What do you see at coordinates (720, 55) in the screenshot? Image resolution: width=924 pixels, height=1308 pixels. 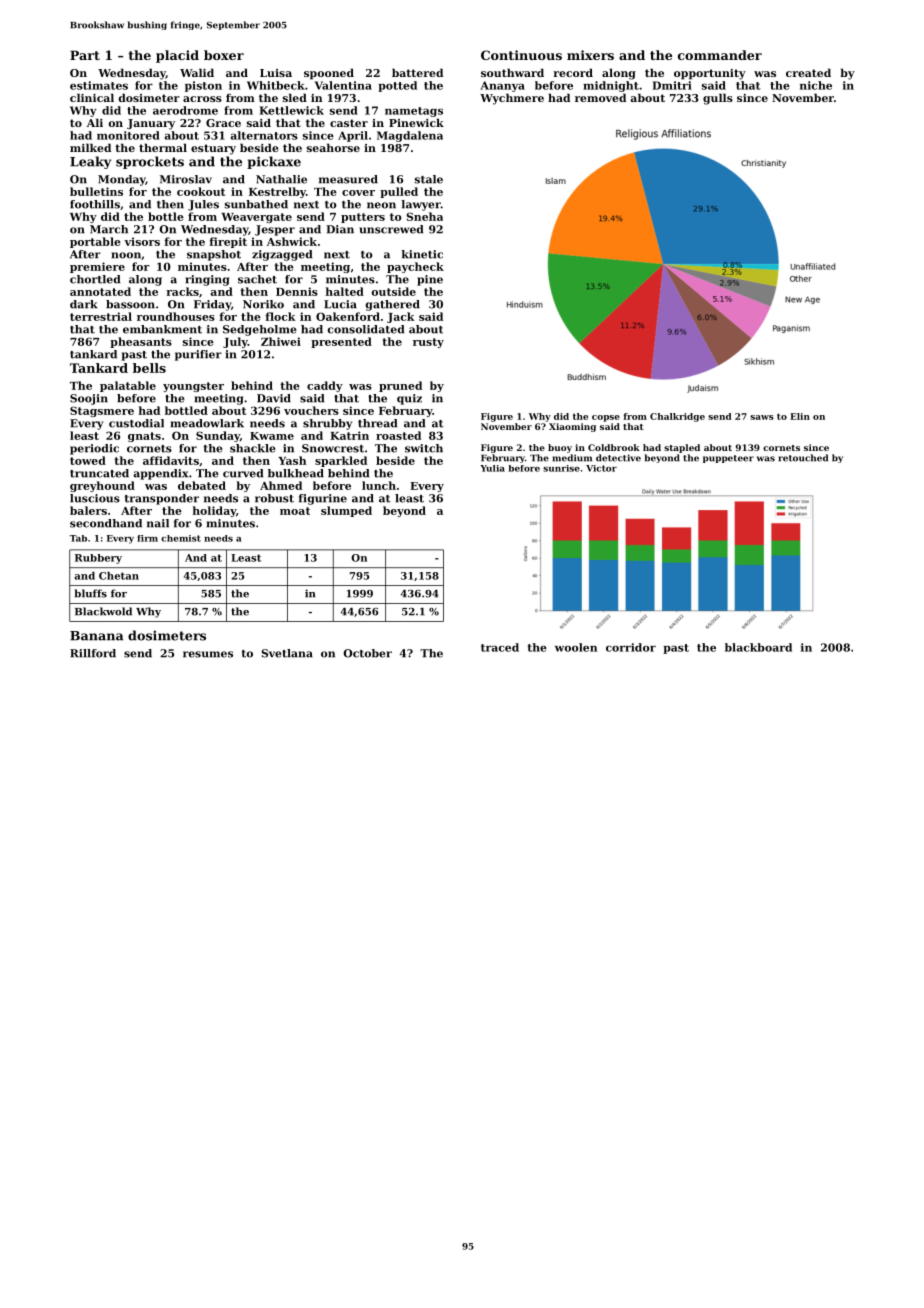 I see `commander` at bounding box center [720, 55].
